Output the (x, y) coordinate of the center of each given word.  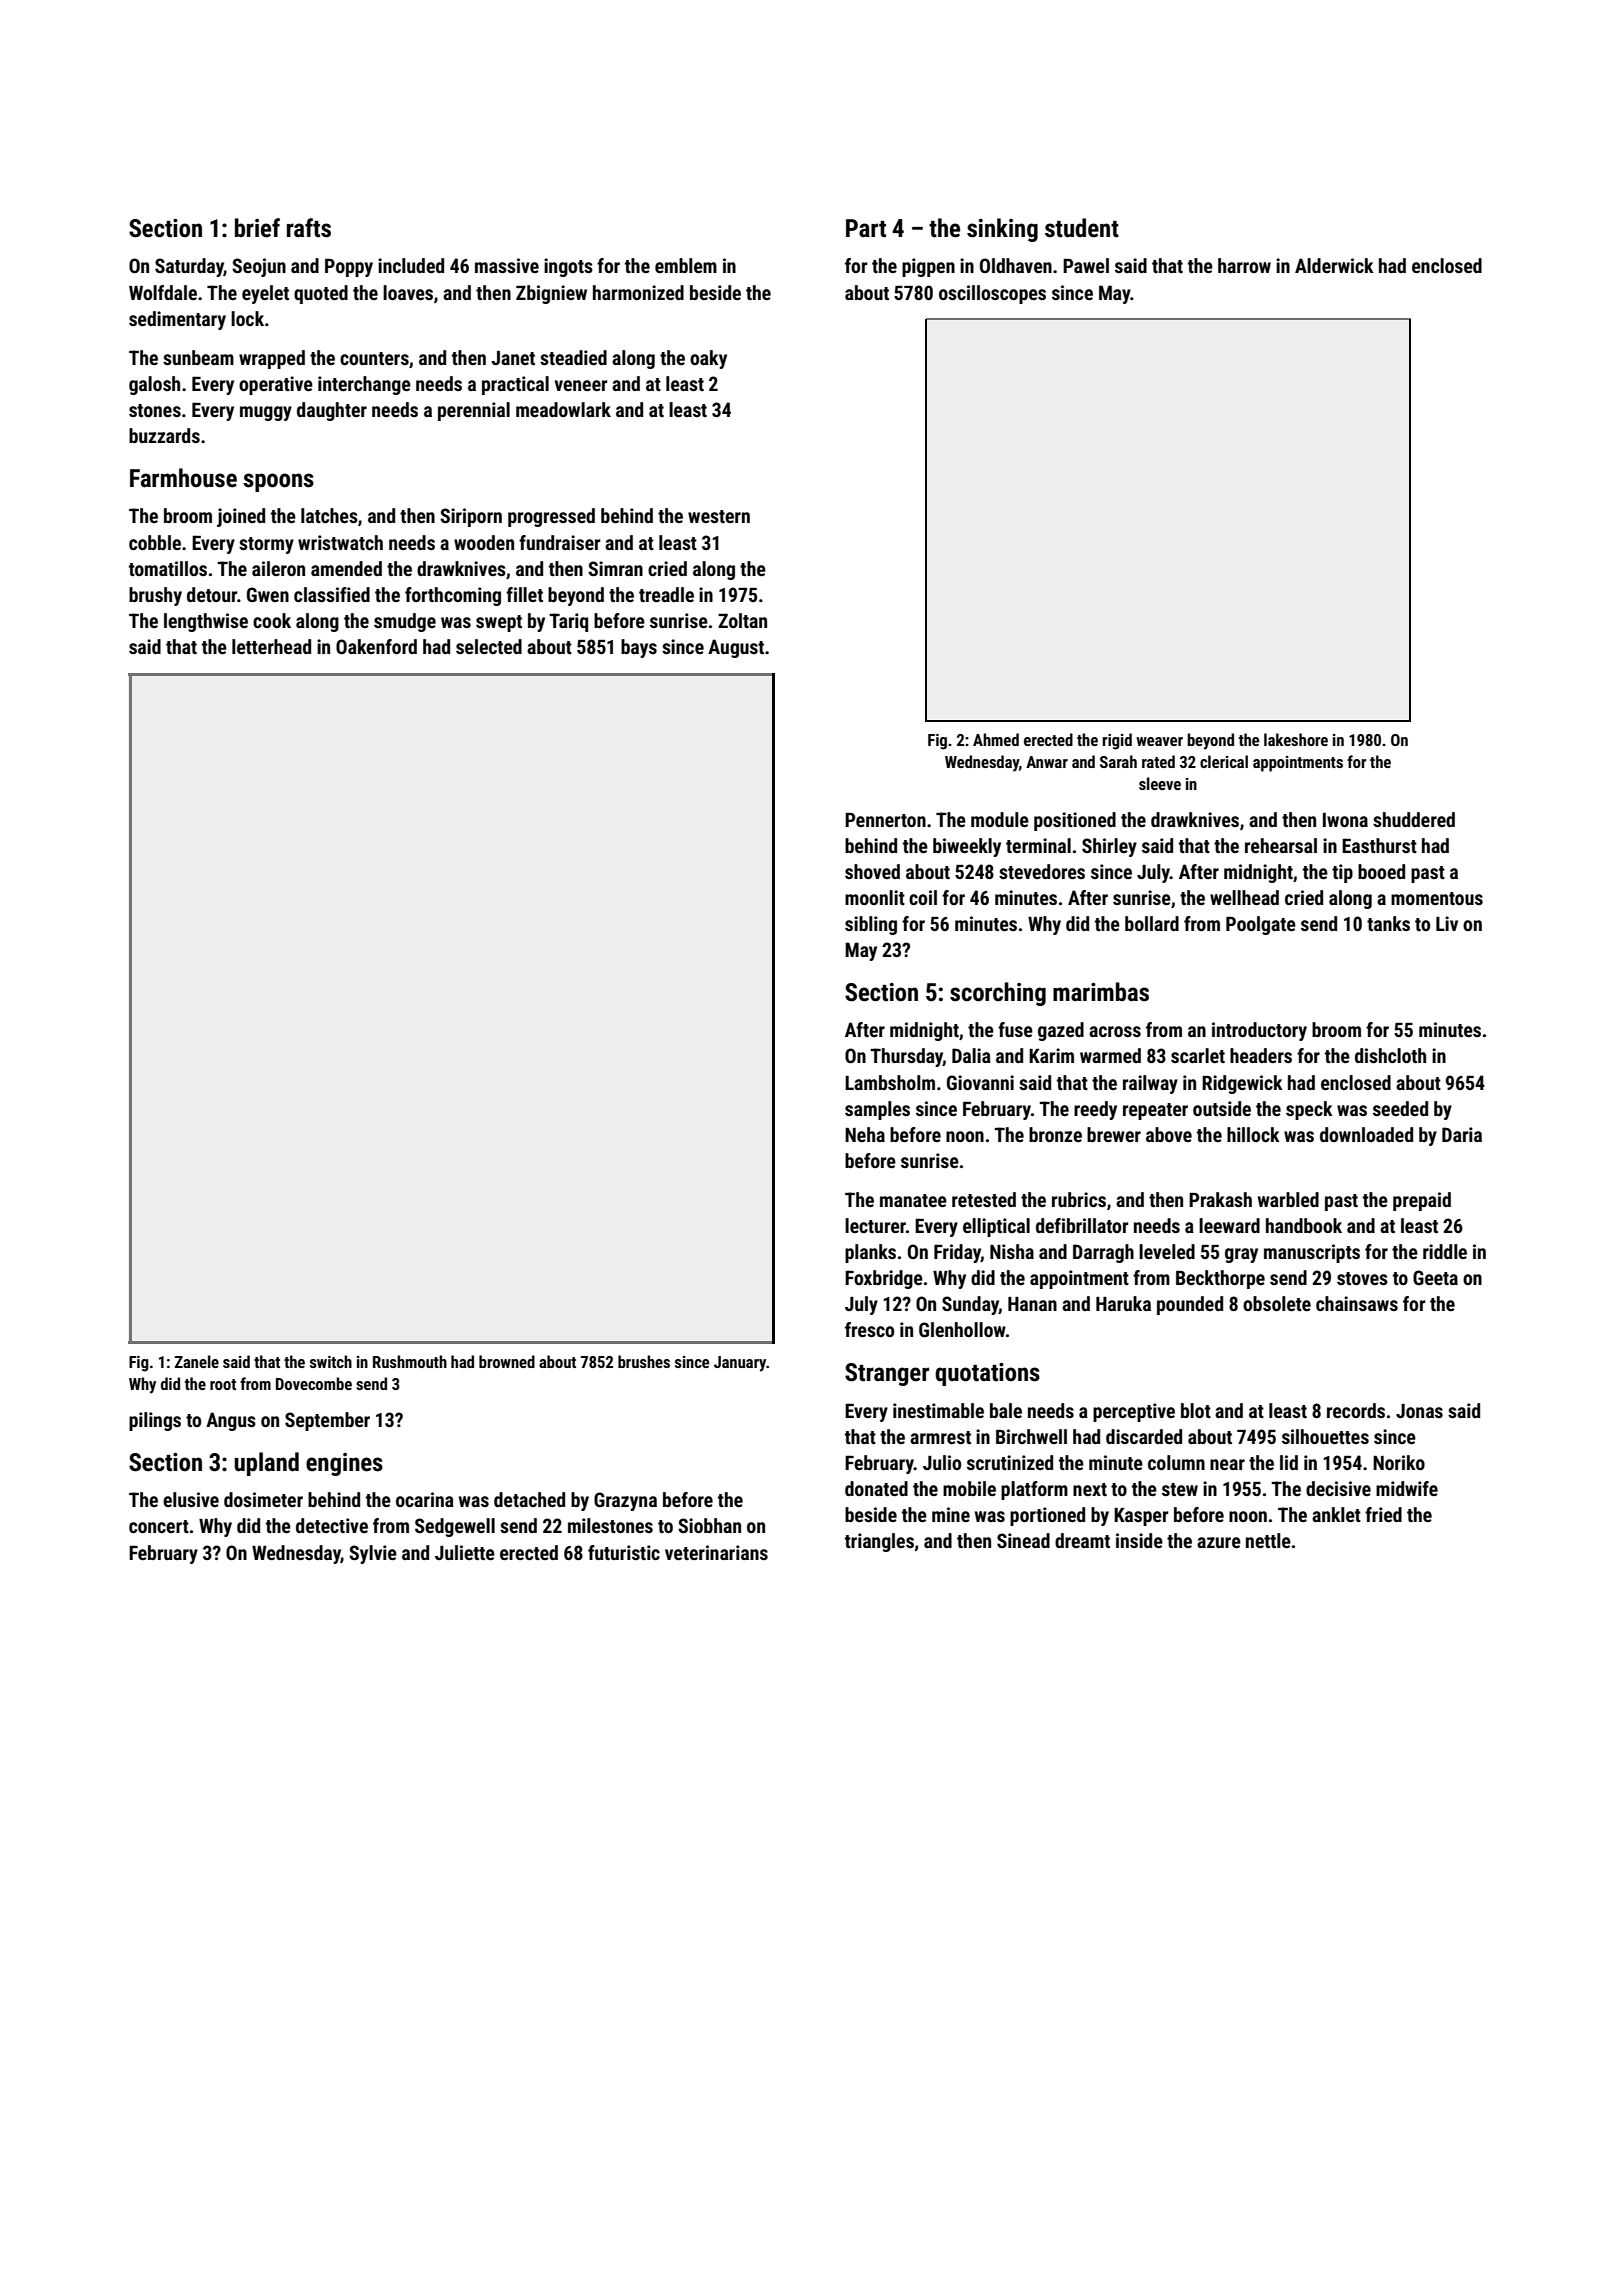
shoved (872, 871)
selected (489, 646)
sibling (871, 925)
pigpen (928, 267)
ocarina (425, 1499)
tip (1342, 873)
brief (257, 228)
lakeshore (1296, 739)
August (736, 648)
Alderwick (1334, 265)
